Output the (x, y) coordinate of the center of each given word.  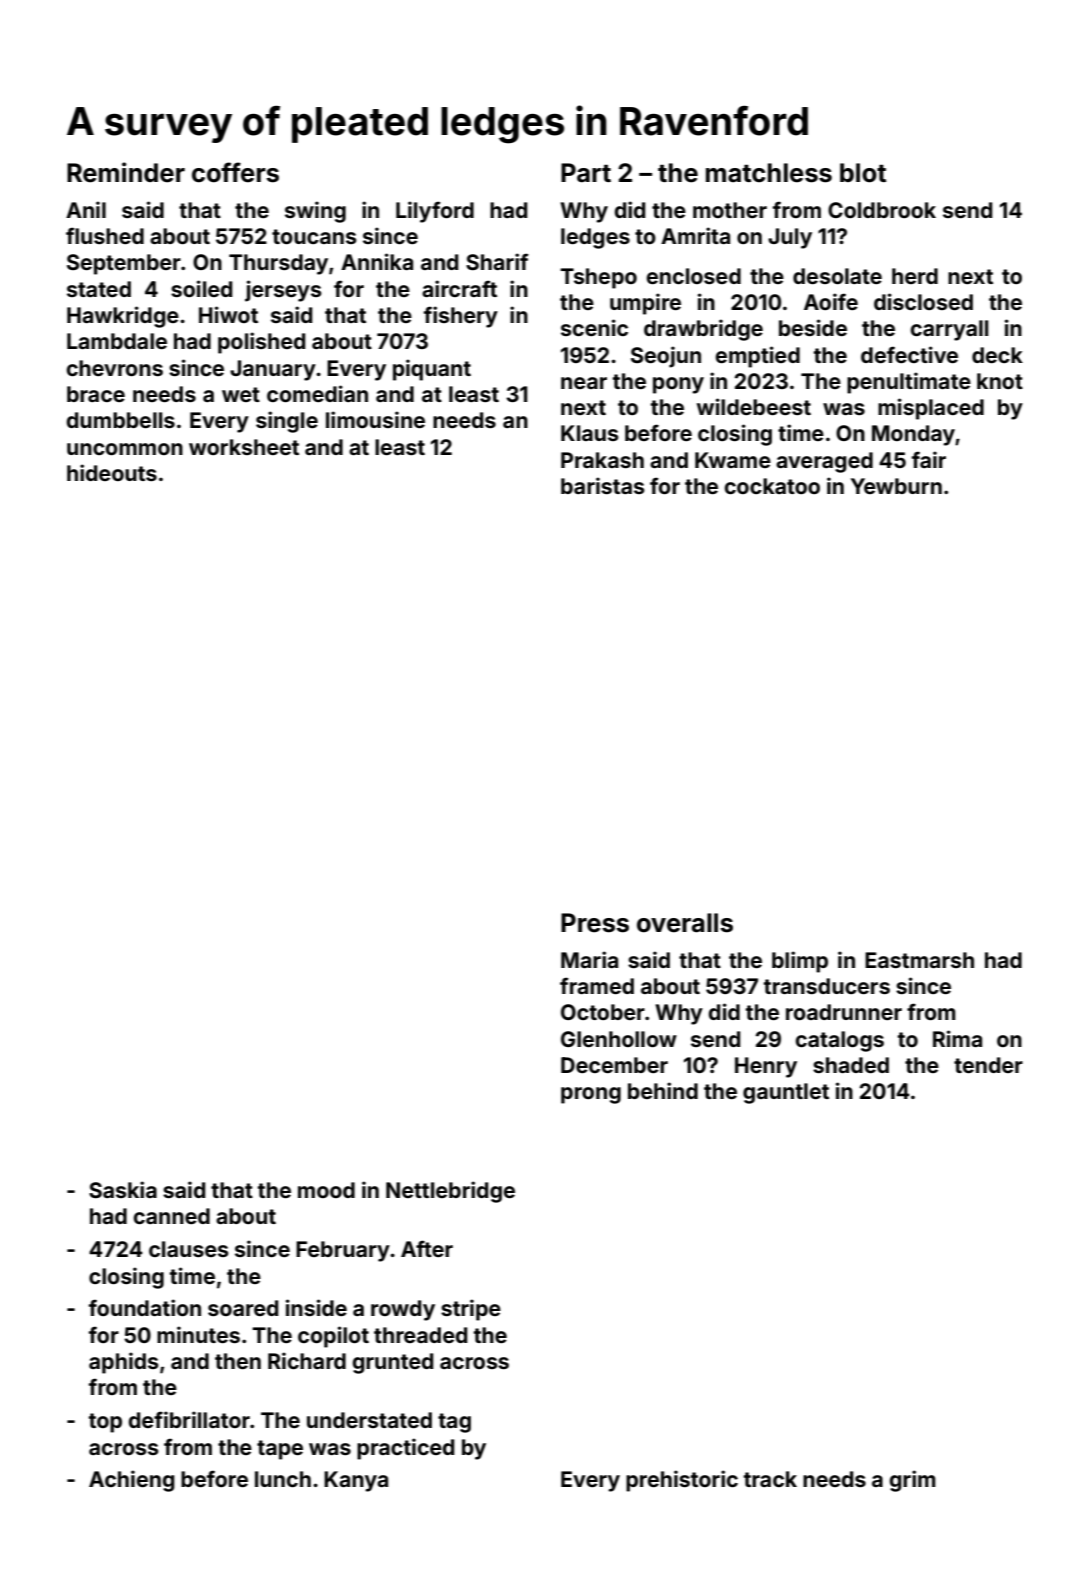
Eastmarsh (919, 960)
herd (915, 276)
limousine (375, 419)
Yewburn (896, 486)
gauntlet (786, 1093)
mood (326, 1190)
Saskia (123, 1189)
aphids (124, 1363)
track (770, 1479)
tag (454, 1423)
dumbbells (121, 420)
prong (591, 1095)
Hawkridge (123, 317)
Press (595, 923)
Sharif (497, 261)
